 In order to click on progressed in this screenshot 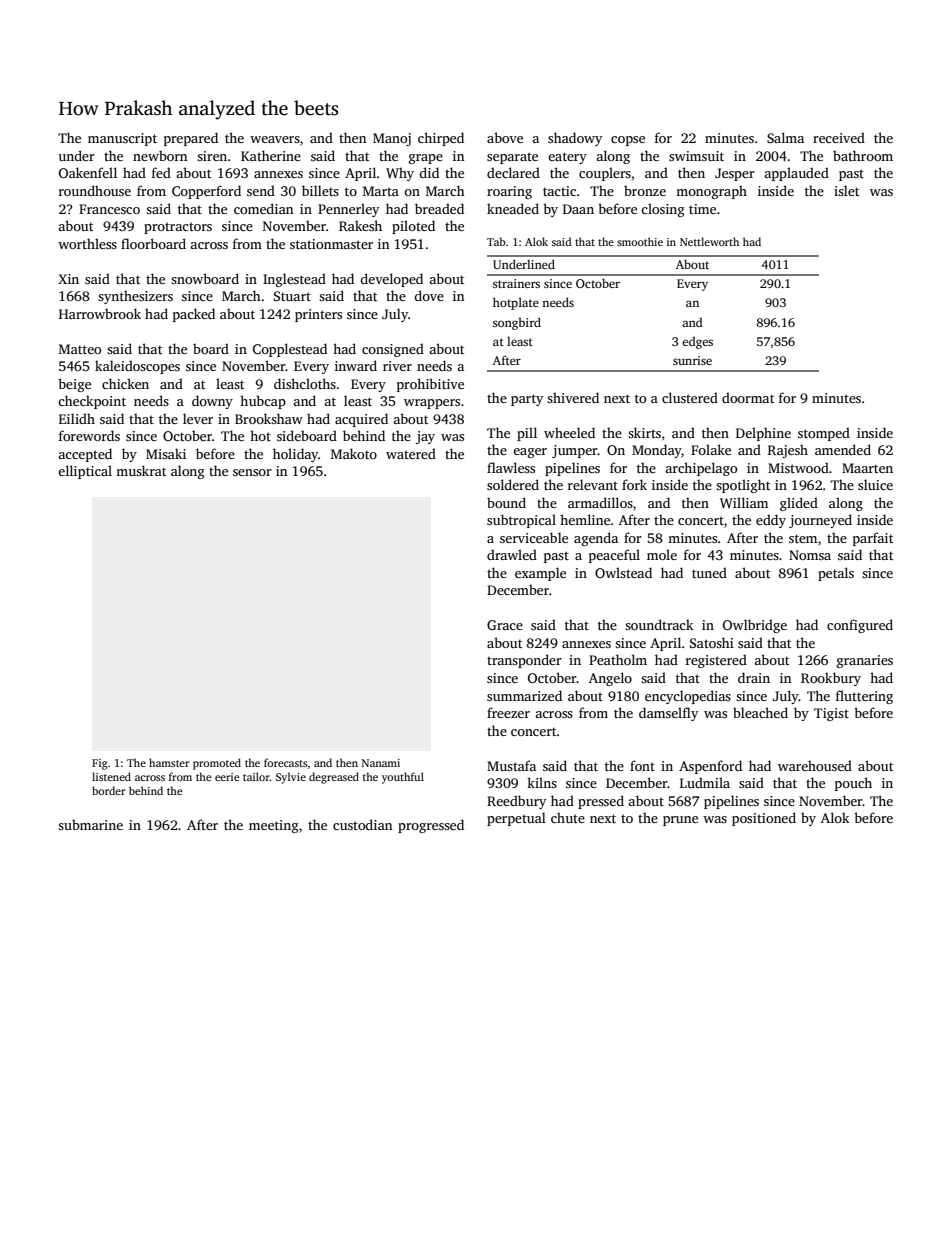, I will do `click(431, 826)`.
